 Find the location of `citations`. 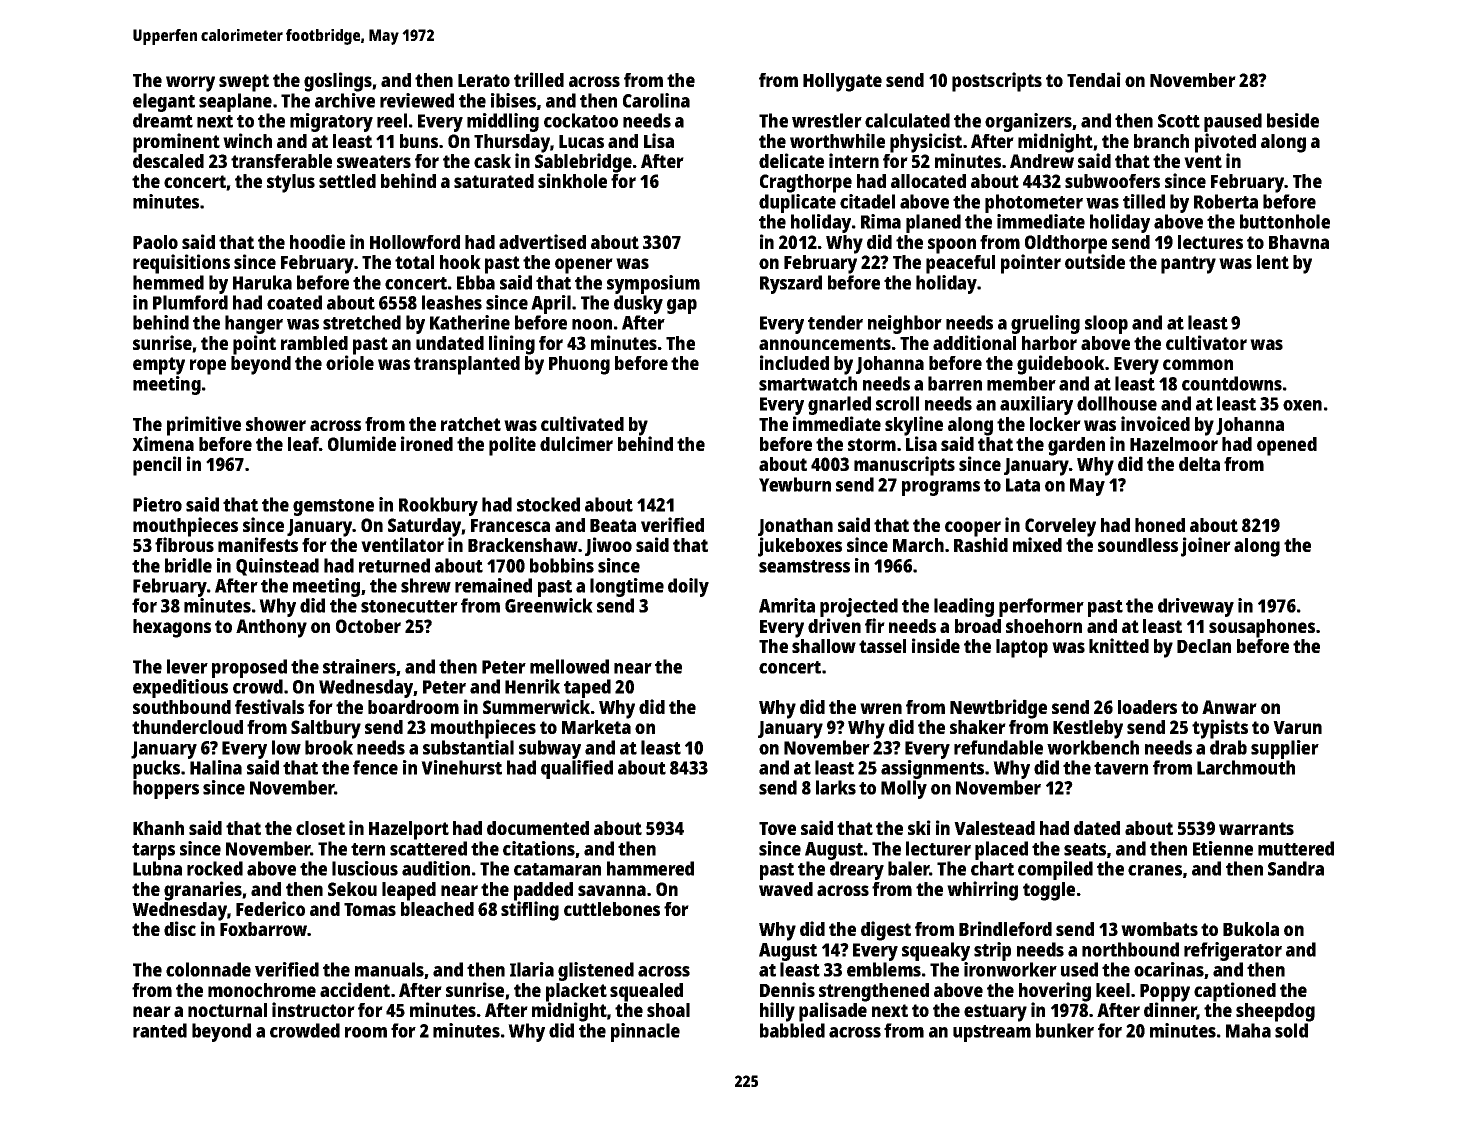

citations is located at coordinates (539, 848).
